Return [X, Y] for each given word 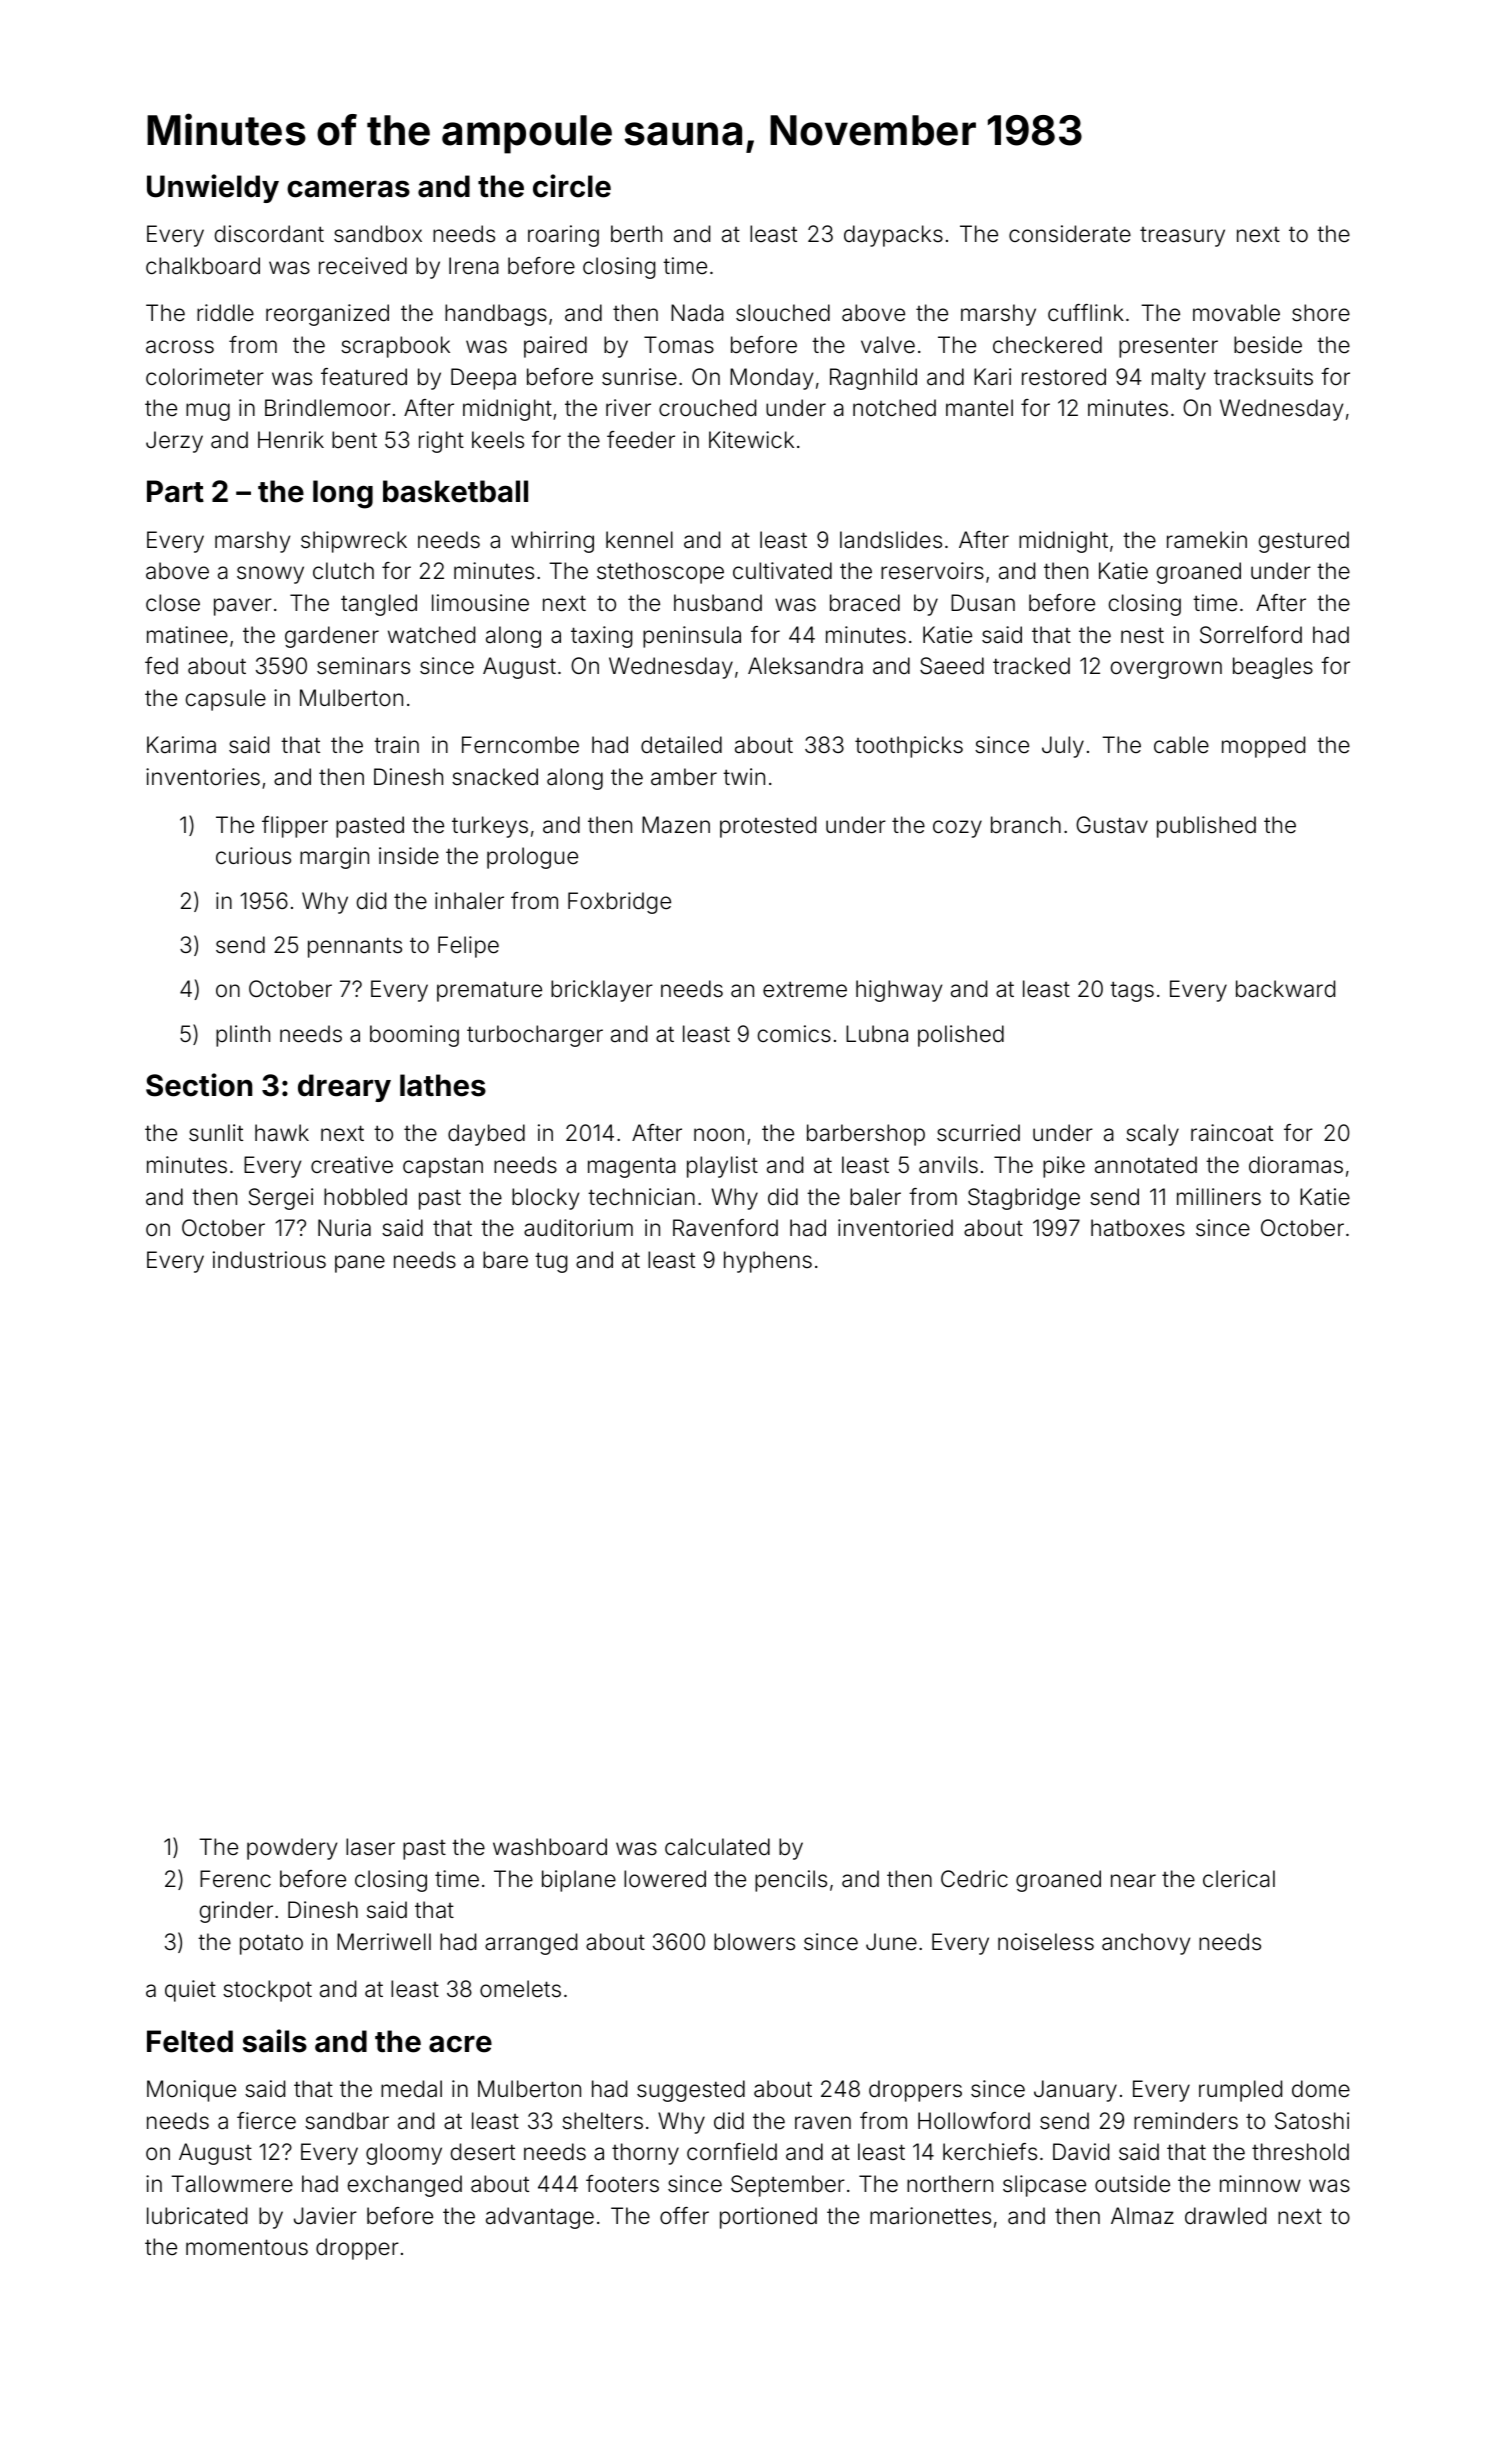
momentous [247, 2247]
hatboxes [1138, 1228]
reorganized [327, 315]
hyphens [768, 1262]
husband [718, 603]
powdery [292, 1849]
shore [1321, 313]
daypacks [893, 236]
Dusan [983, 603]
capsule [226, 700]
